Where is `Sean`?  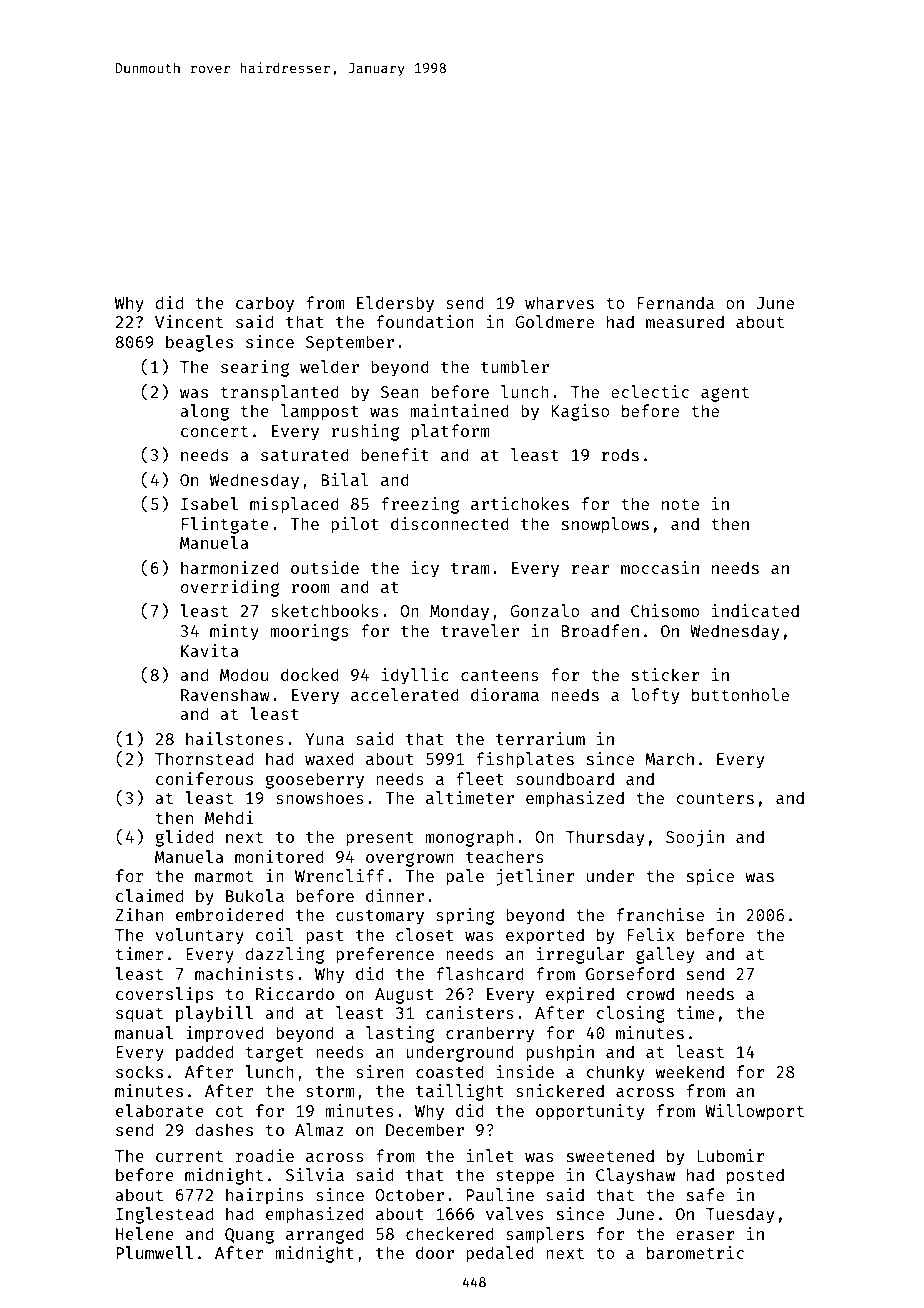 Sean is located at coordinates (400, 392).
